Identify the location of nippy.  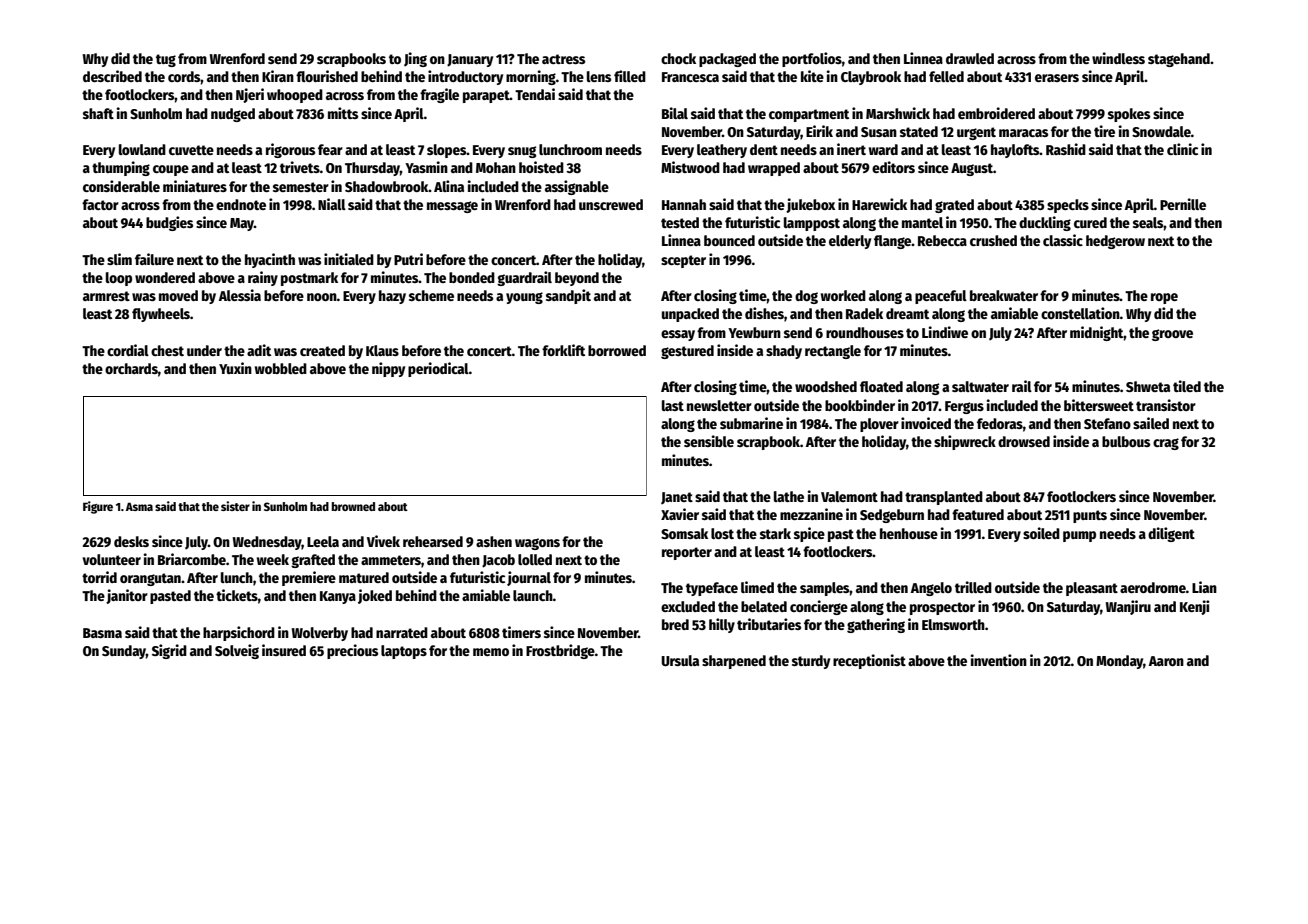
(388, 369).
